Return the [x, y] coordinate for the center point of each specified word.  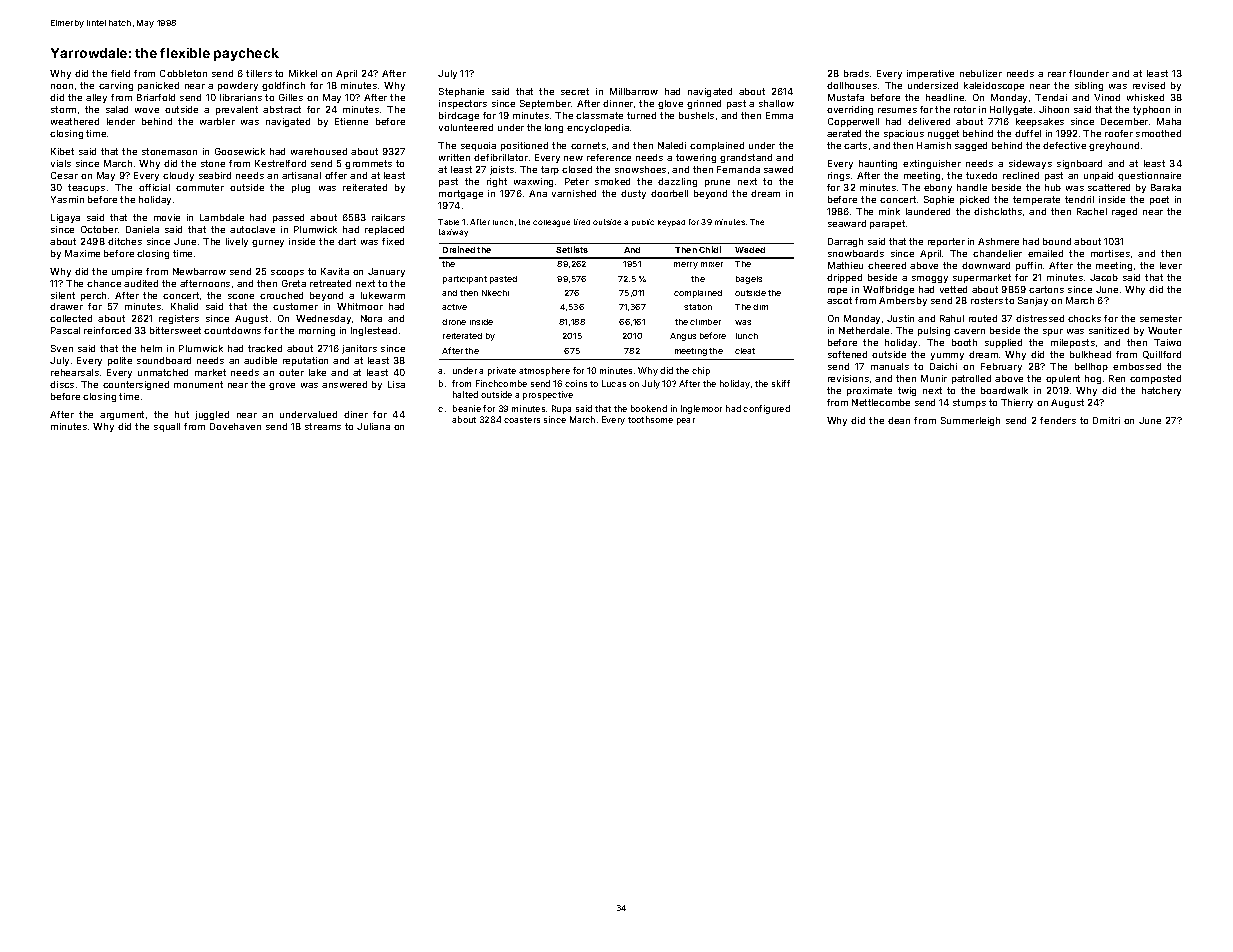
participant [465, 280]
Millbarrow [634, 91]
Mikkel [303, 73]
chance [104, 283]
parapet [887, 224]
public [643, 222]
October [99, 229]
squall [167, 427]
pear [686, 421]
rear [1057, 74]
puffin [1029, 266]
